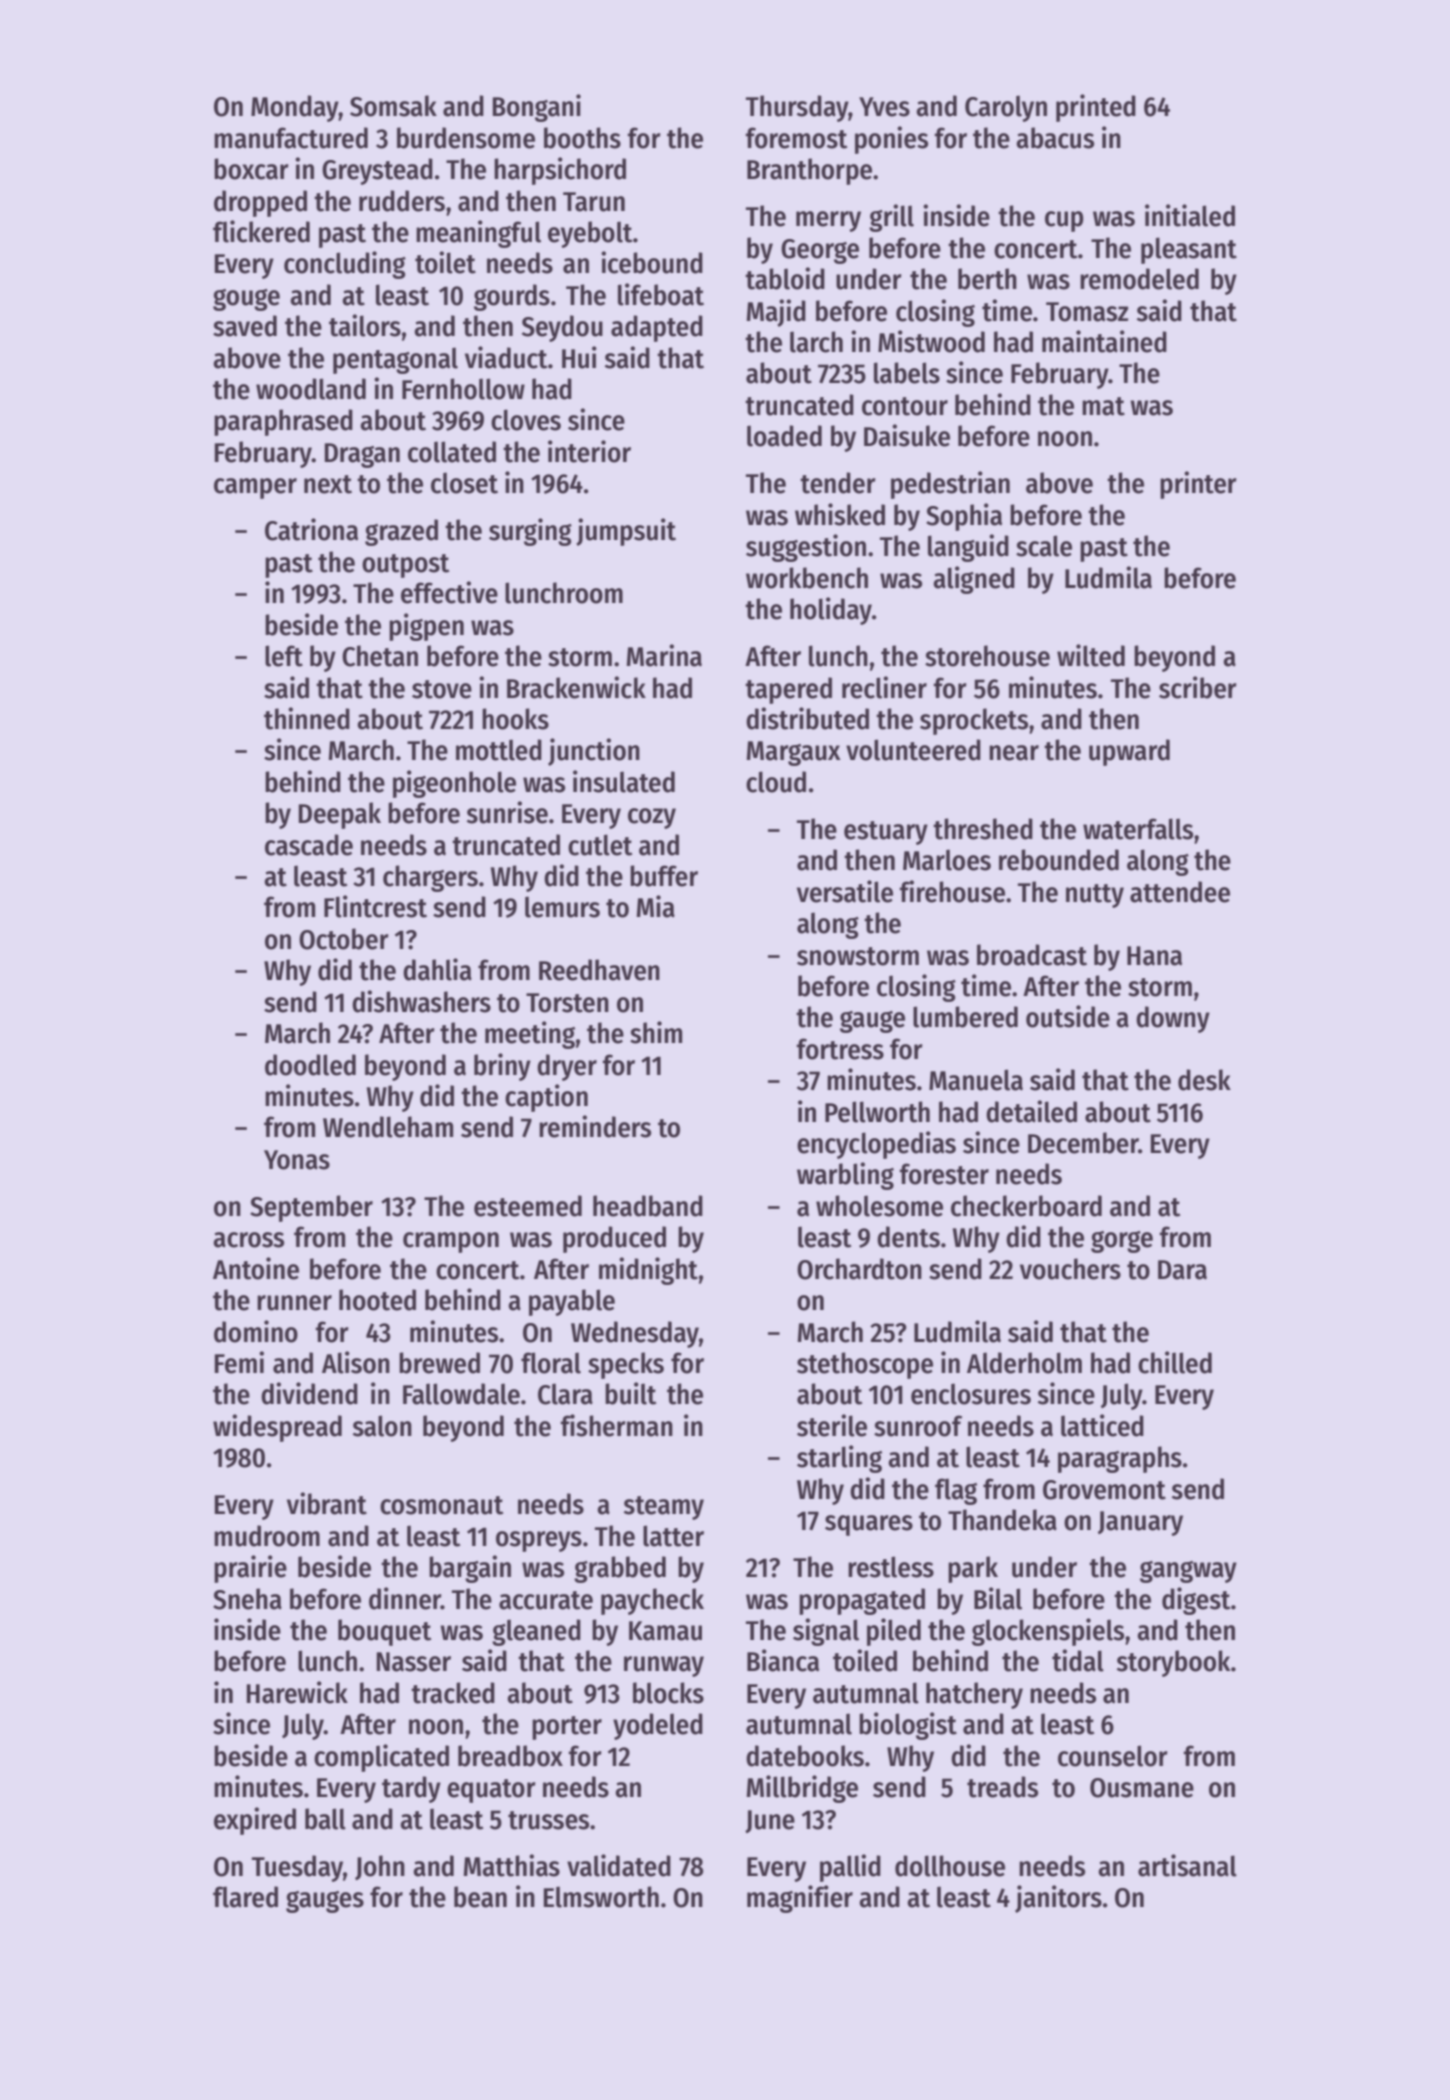  What do you see at coordinates (797, 108) in the document?
I see `Thursday` at bounding box center [797, 108].
